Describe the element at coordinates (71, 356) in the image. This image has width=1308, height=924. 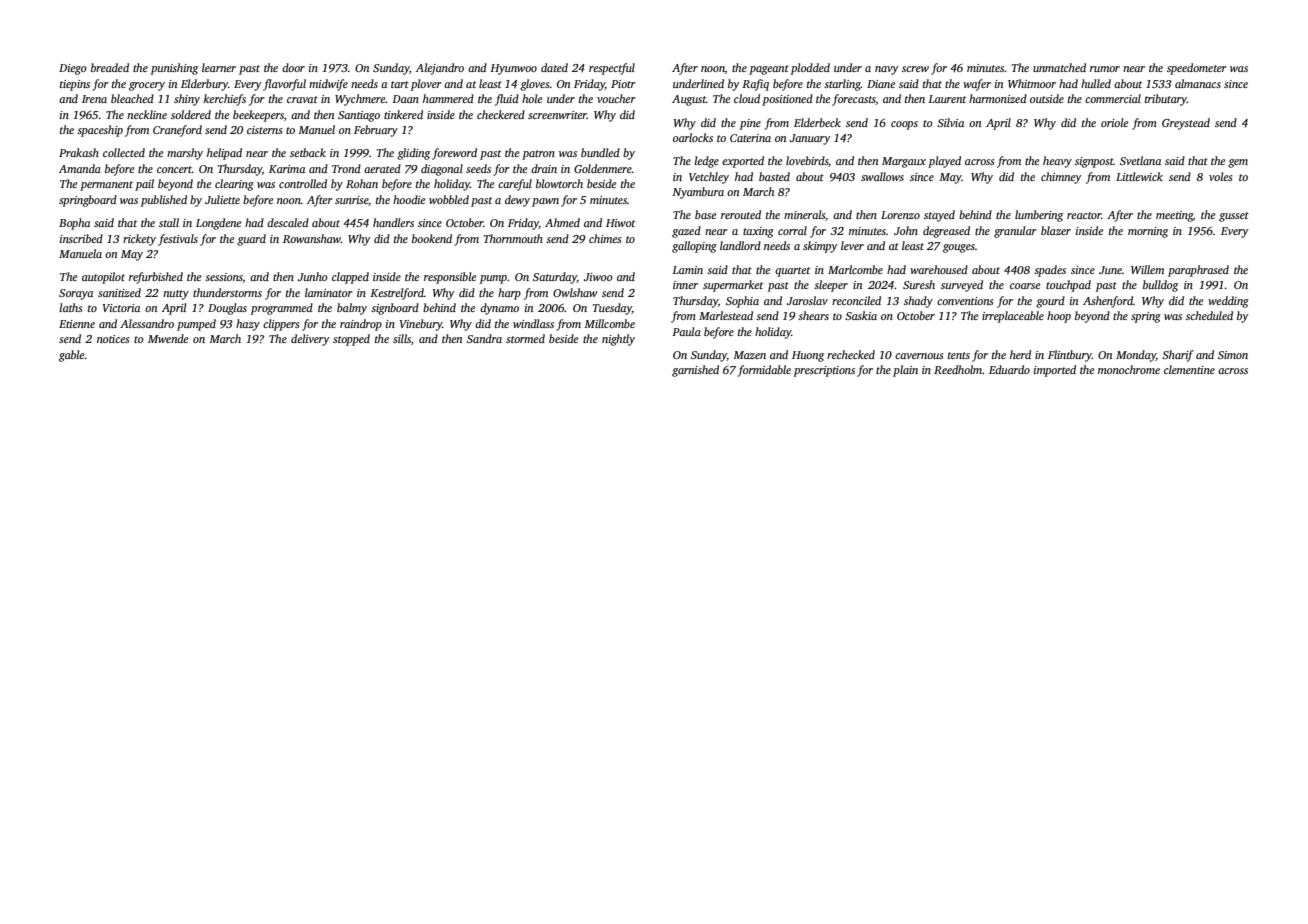
I see `gable` at that location.
